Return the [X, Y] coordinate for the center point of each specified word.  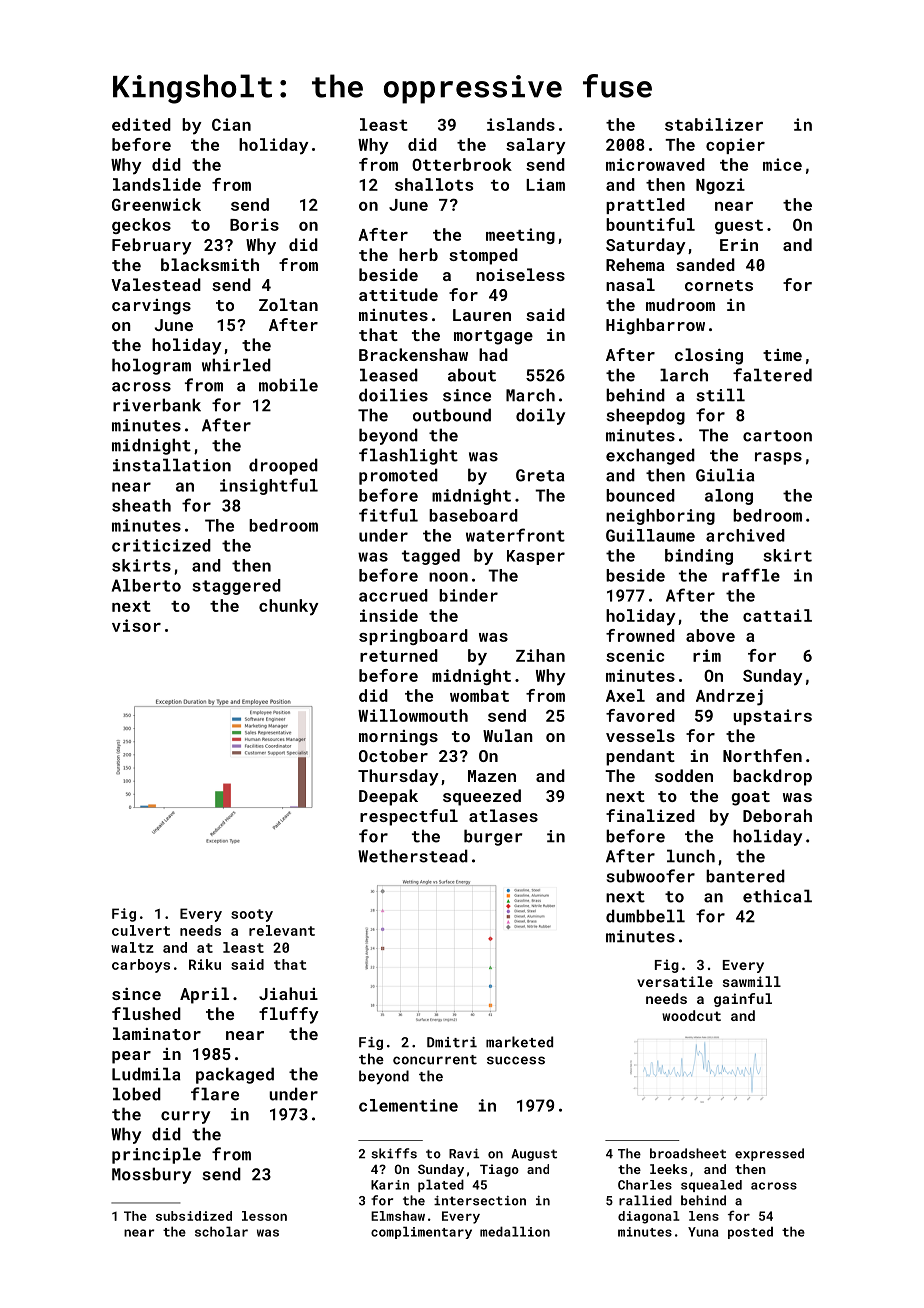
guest [739, 227]
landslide [157, 184]
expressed [769, 1154]
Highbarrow [655, 326]
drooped [283, 466]
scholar [221, 1231]
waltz [132, 947]
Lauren [482, 315]
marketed [519, 1042]
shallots [434, 184]
